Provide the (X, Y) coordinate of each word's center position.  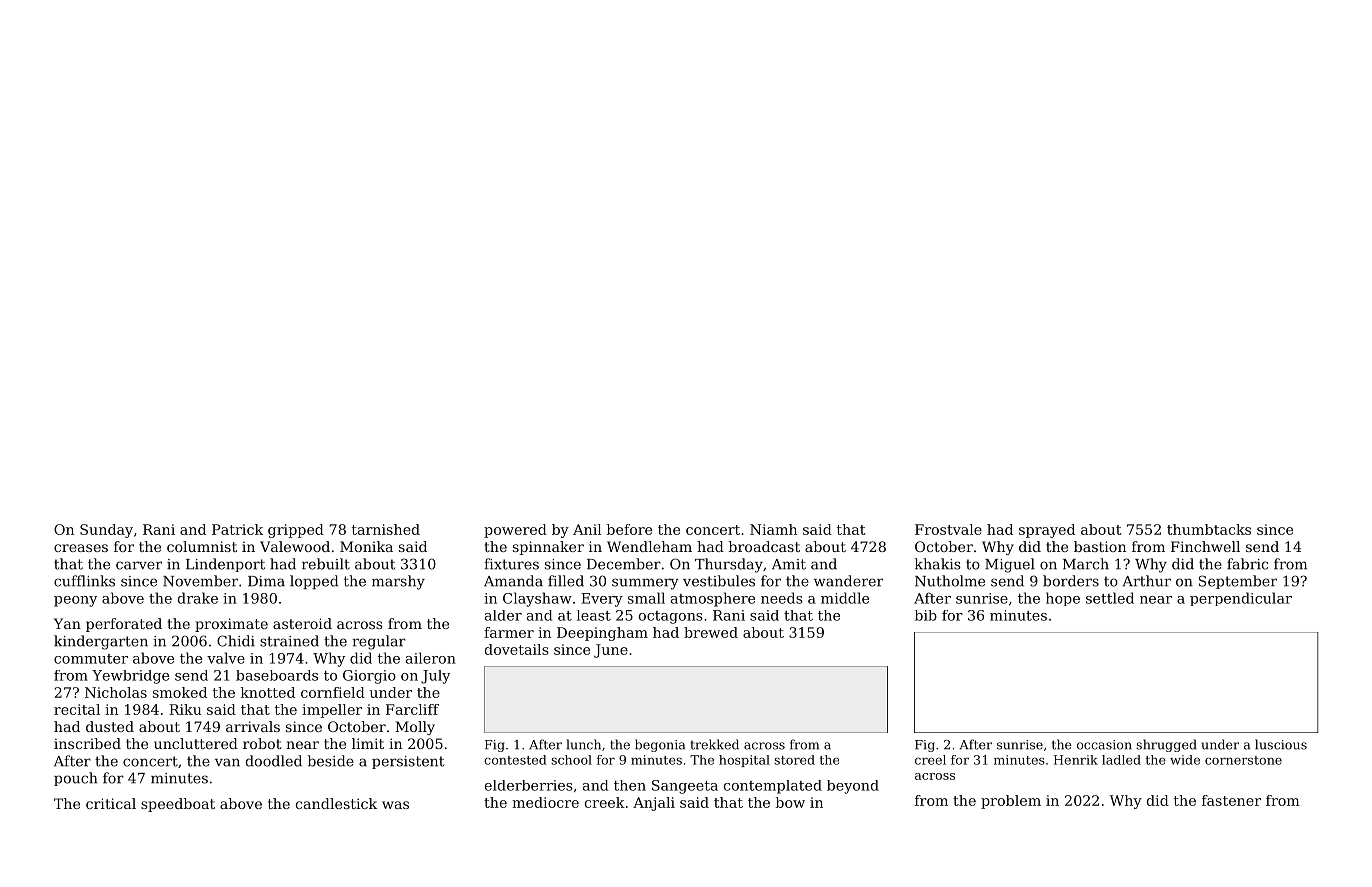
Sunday (106, 531)
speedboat (178, 805)
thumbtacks (1209, 529)
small (646, 598)
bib (926, 615)
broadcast (764, 546)
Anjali (654, 804)
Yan (67, 623)
